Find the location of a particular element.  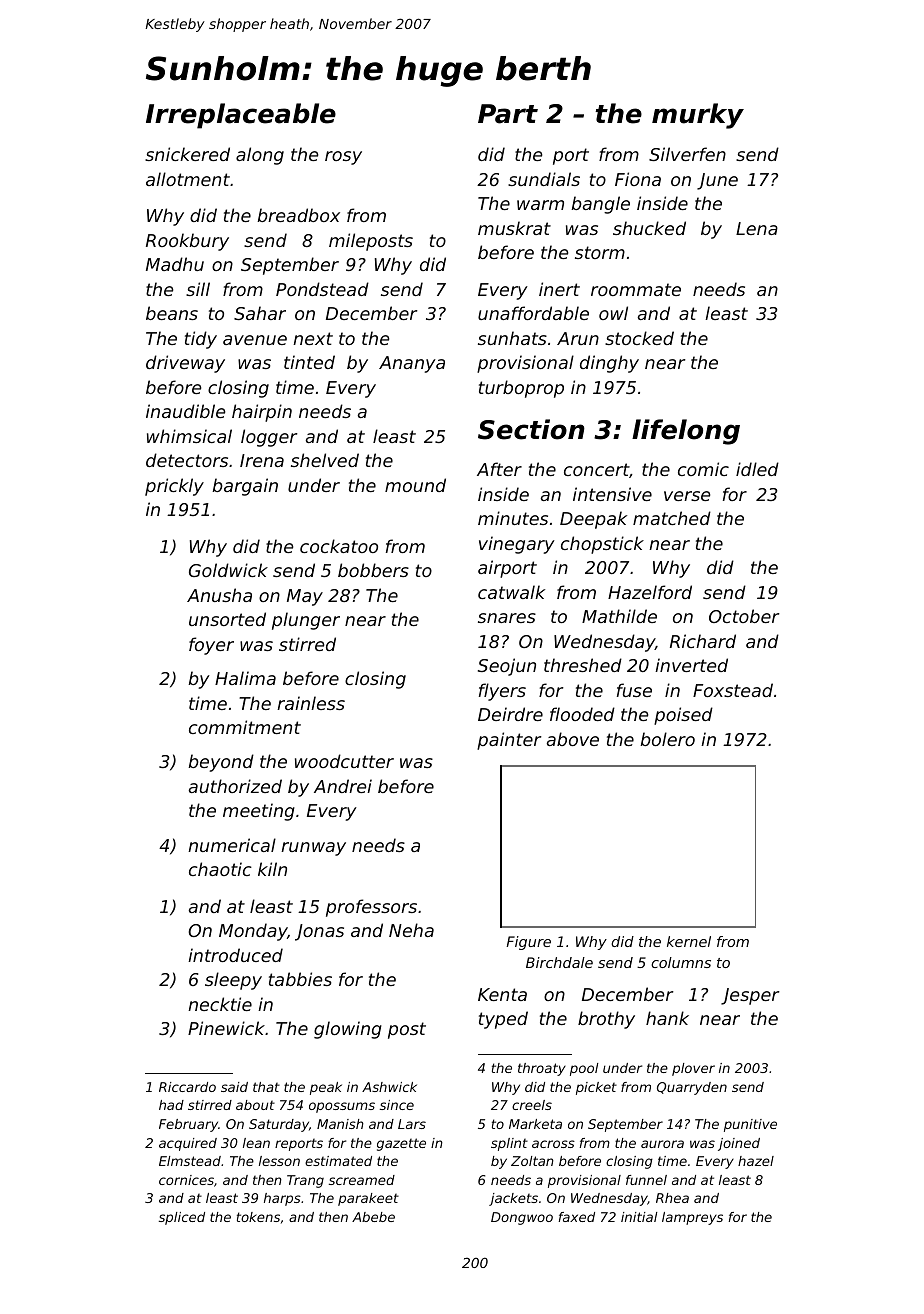

October is located at coordinates (744, 616).
